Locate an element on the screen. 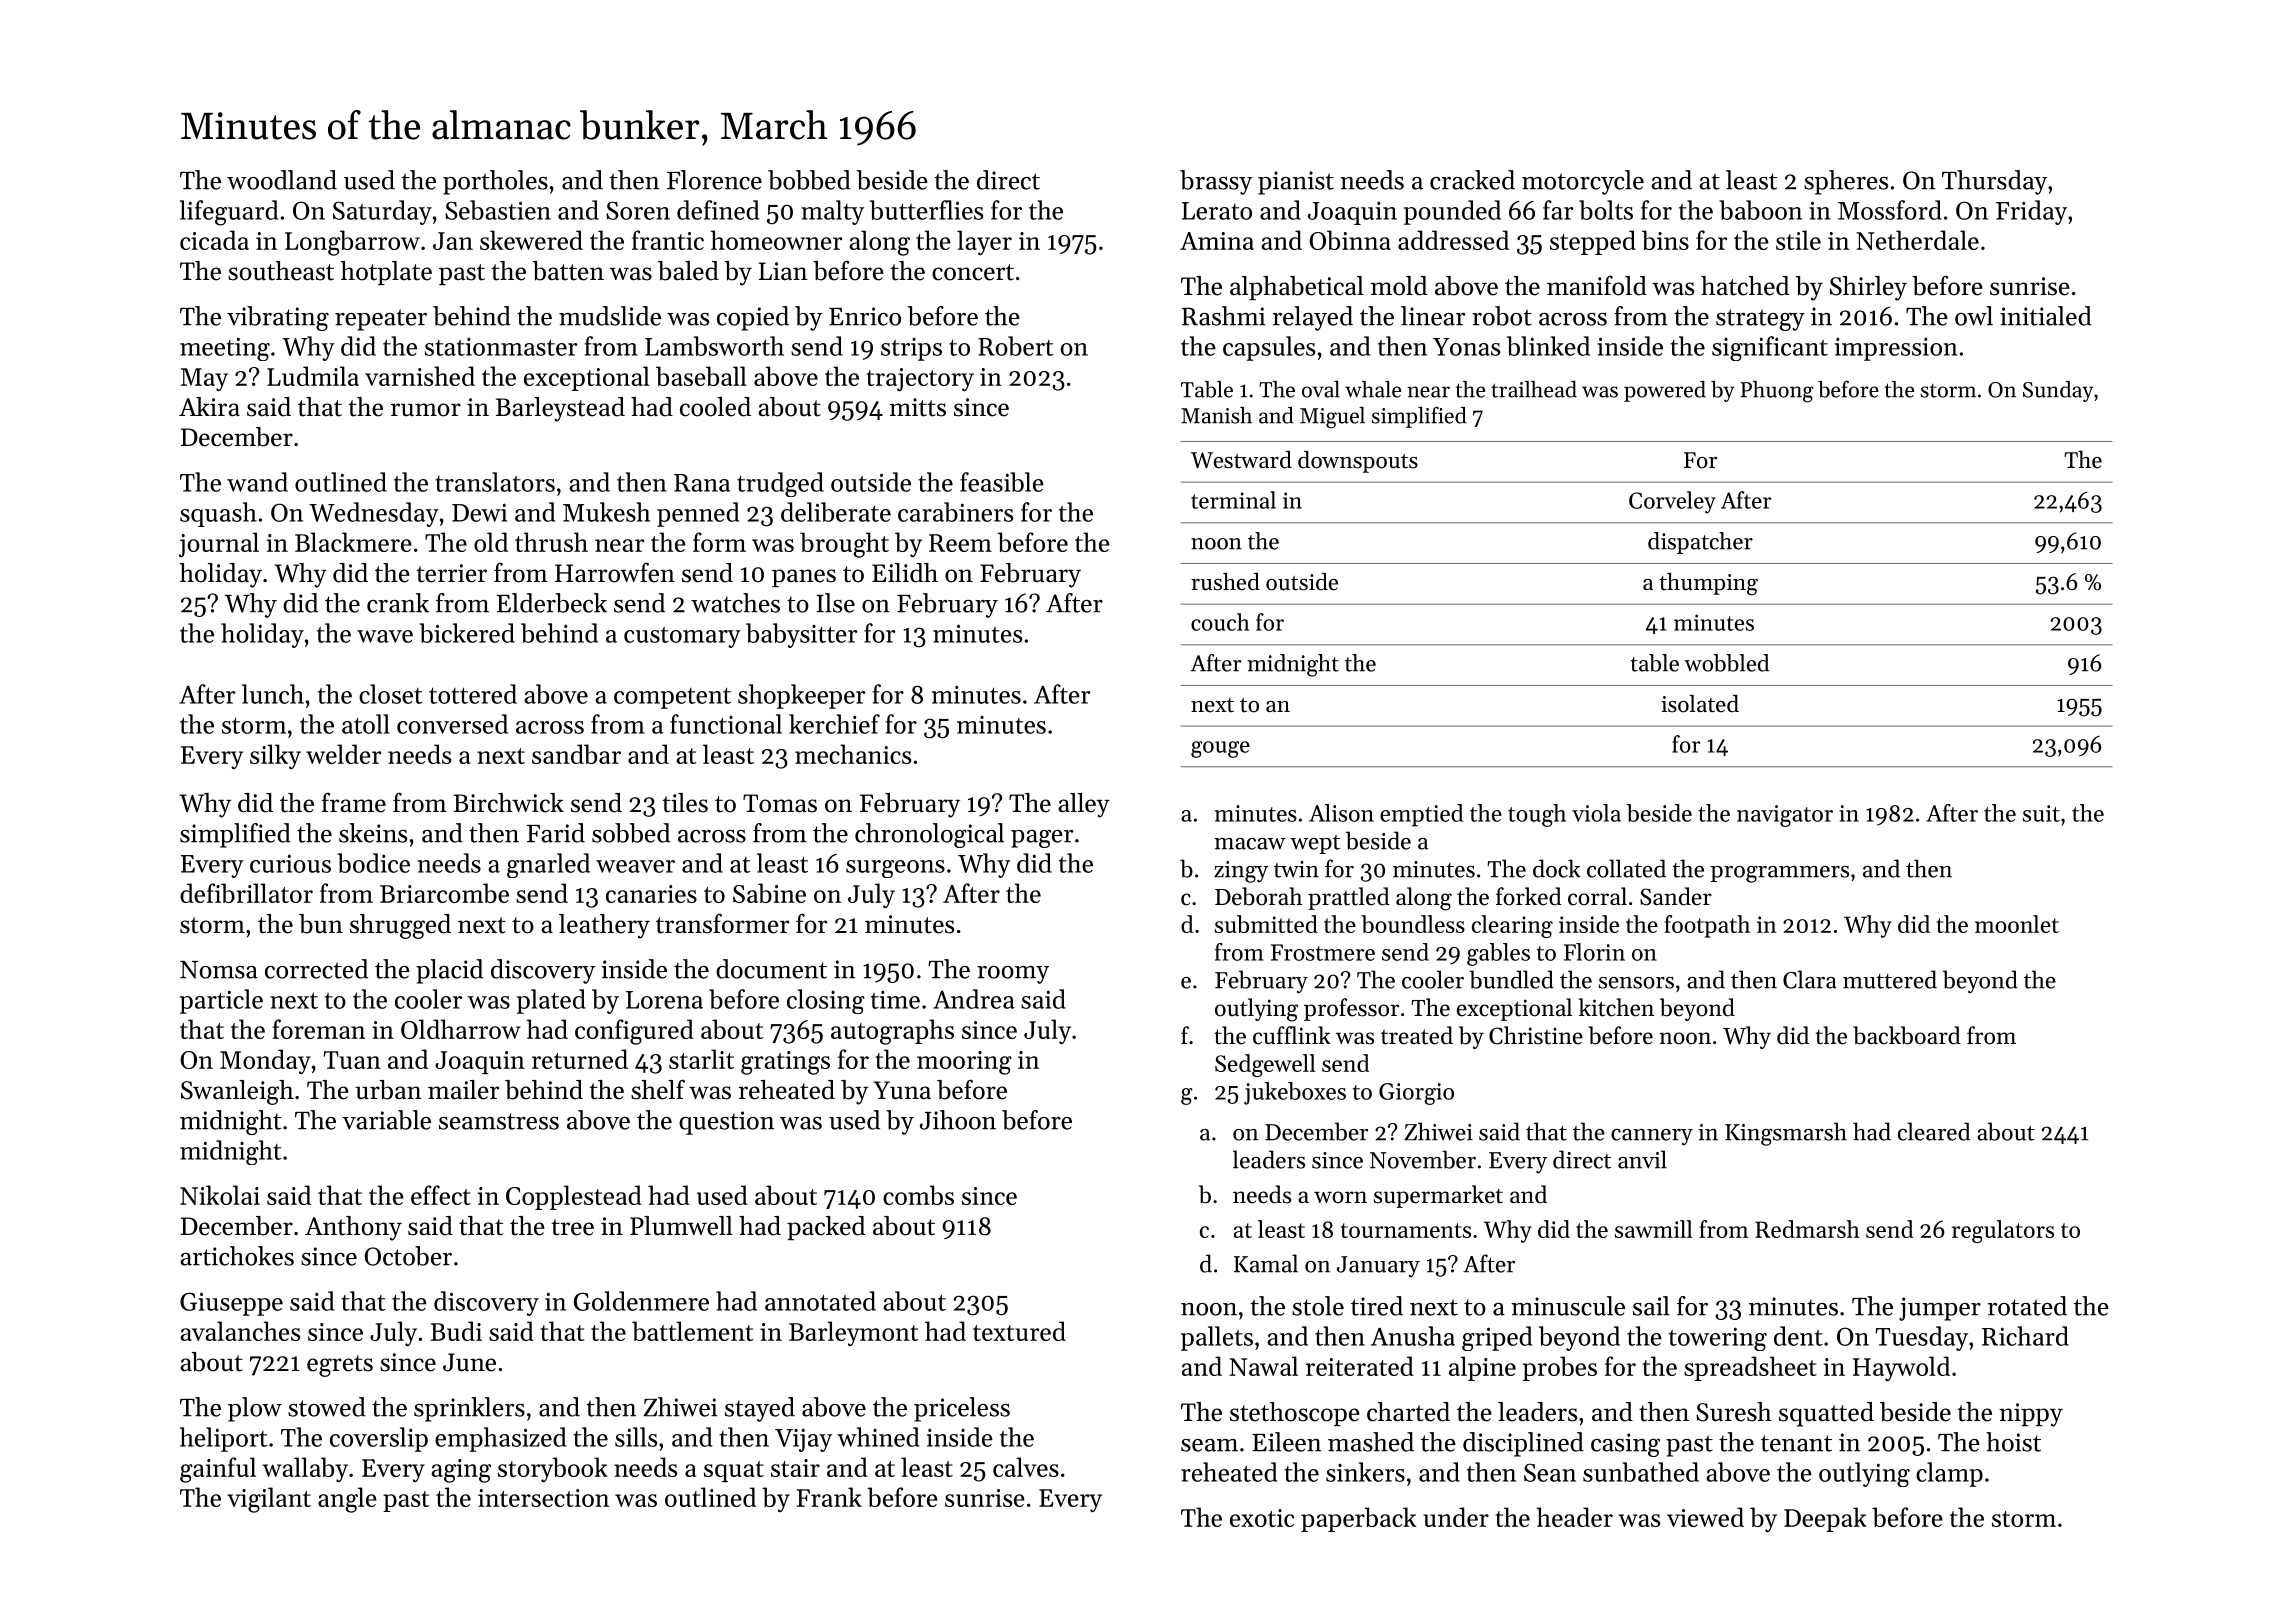 Image resolution: width=2292 pixels, height=1620 pixels. couch is located at coordinates (1220, 622).
